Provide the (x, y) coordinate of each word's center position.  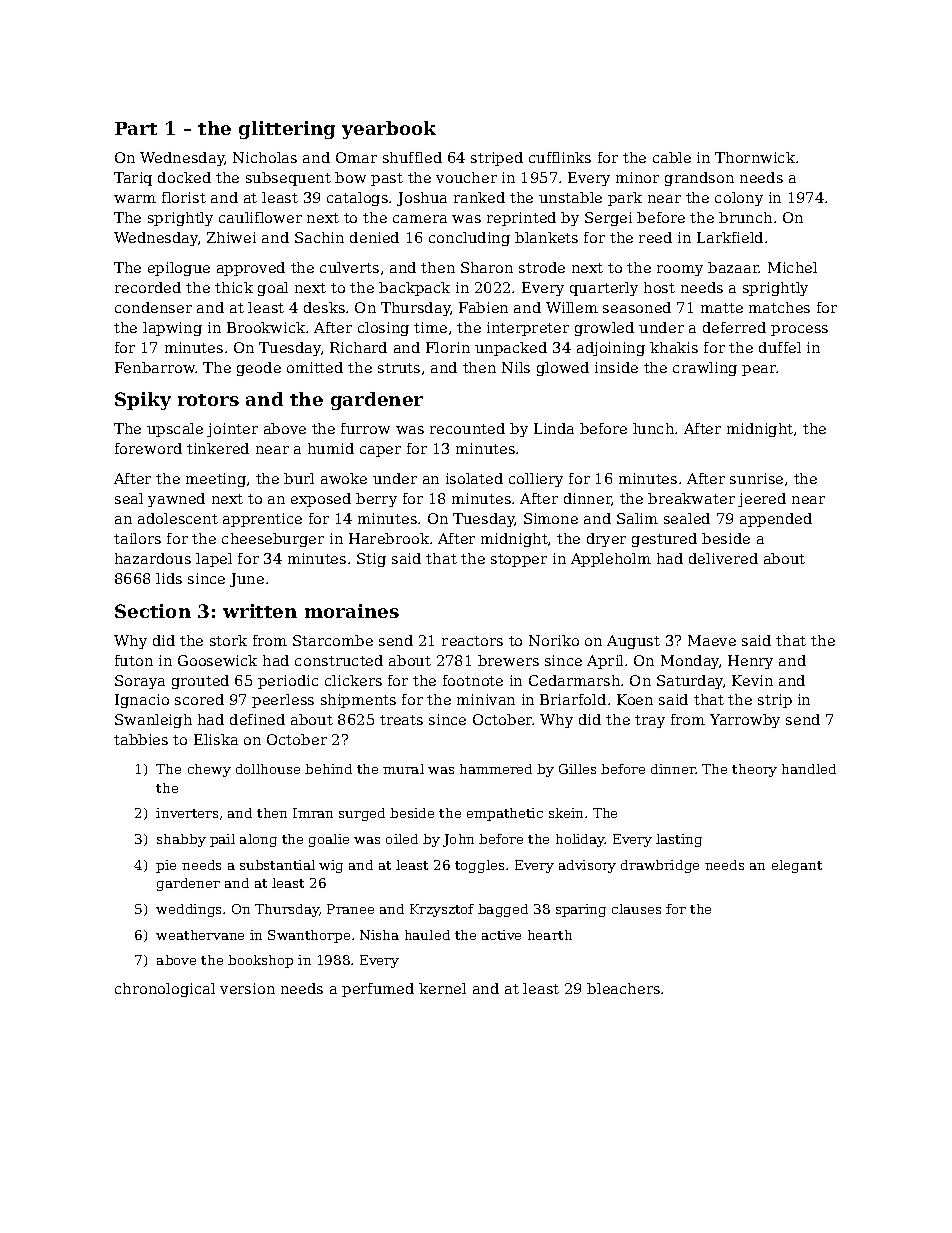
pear (759, 370)
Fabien (483, 307)
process (799, 330)
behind (328, 769)
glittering (287, 130)
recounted (467, 428)
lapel (214, 560)
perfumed (378, 990)
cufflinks (560, 157)
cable (672, 157)
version (247, 988)
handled (809, 769)
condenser (153, 307)
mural (403, 769)
